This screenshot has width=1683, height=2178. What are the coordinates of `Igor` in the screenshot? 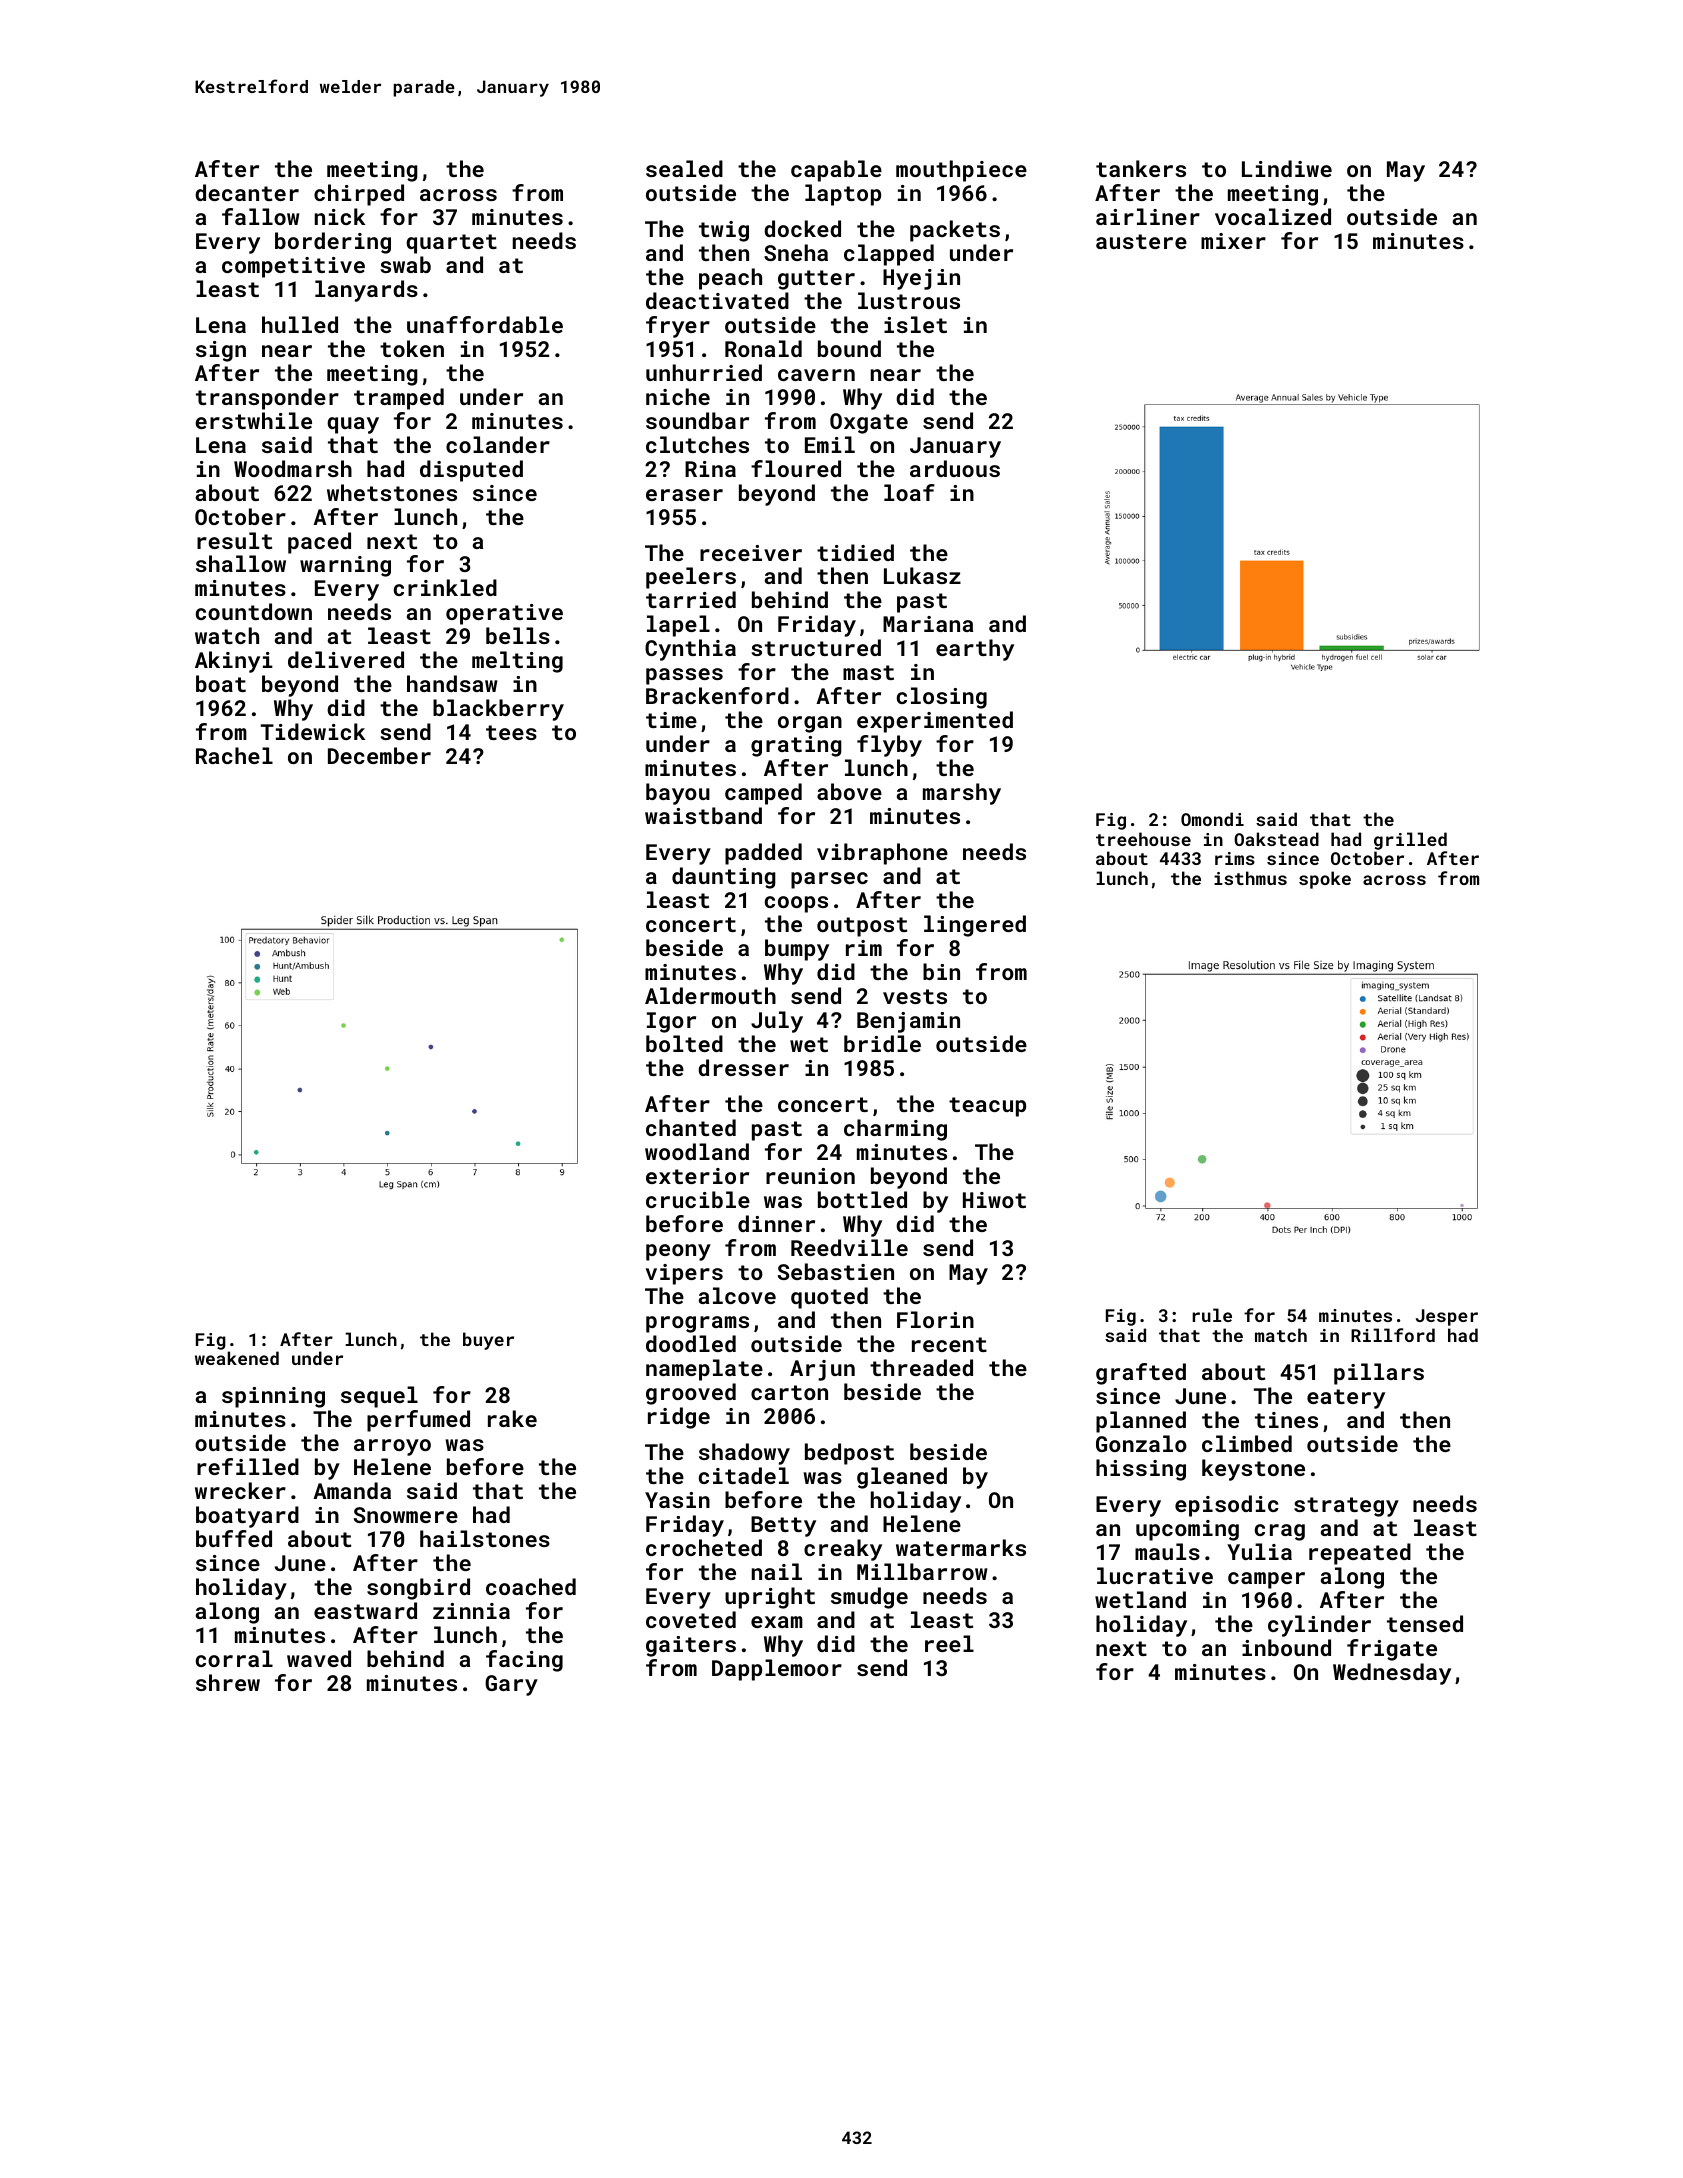 It's located at (671, 1022).
